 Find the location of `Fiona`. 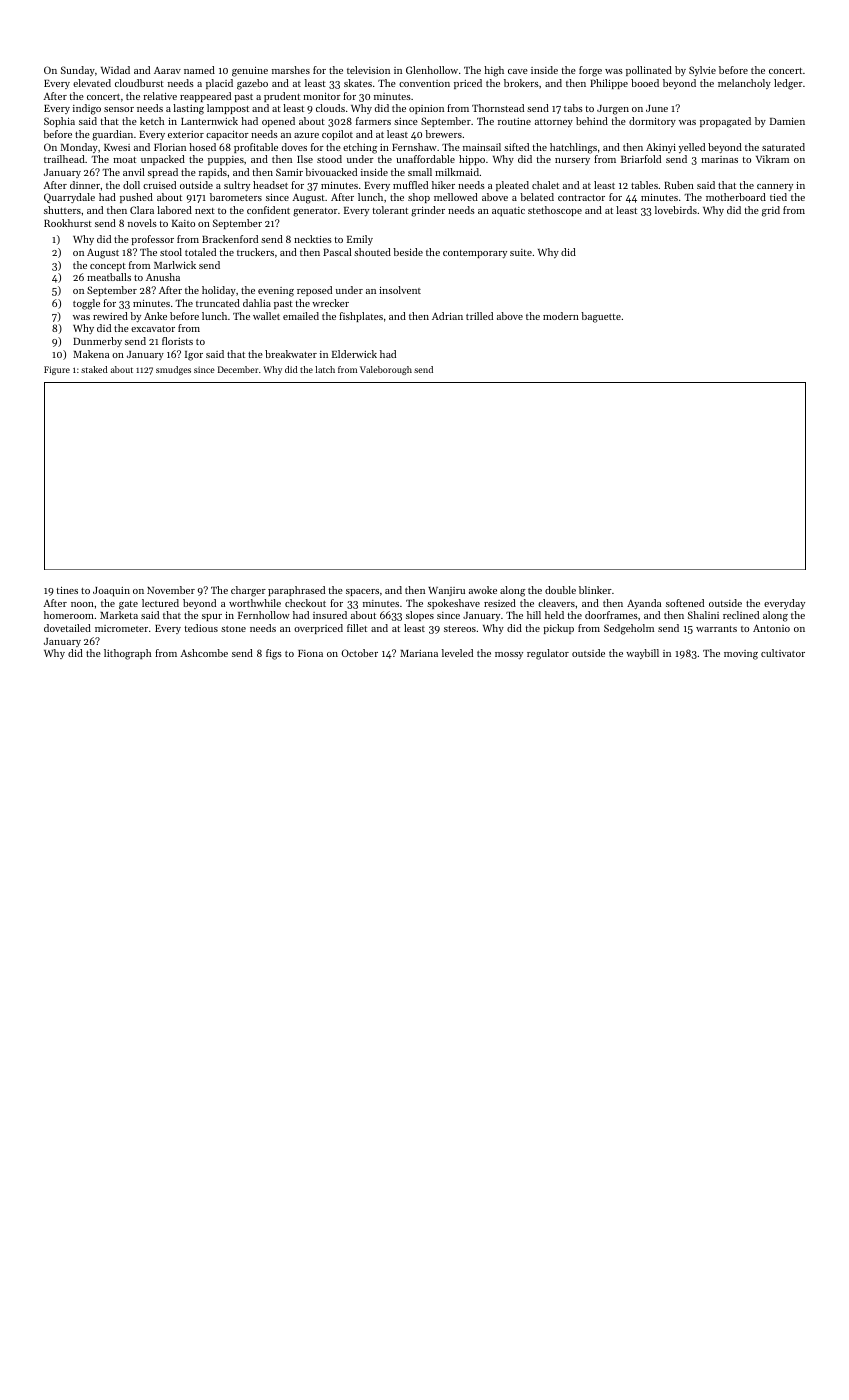

Fiona is located at coordinates (310, 653).
